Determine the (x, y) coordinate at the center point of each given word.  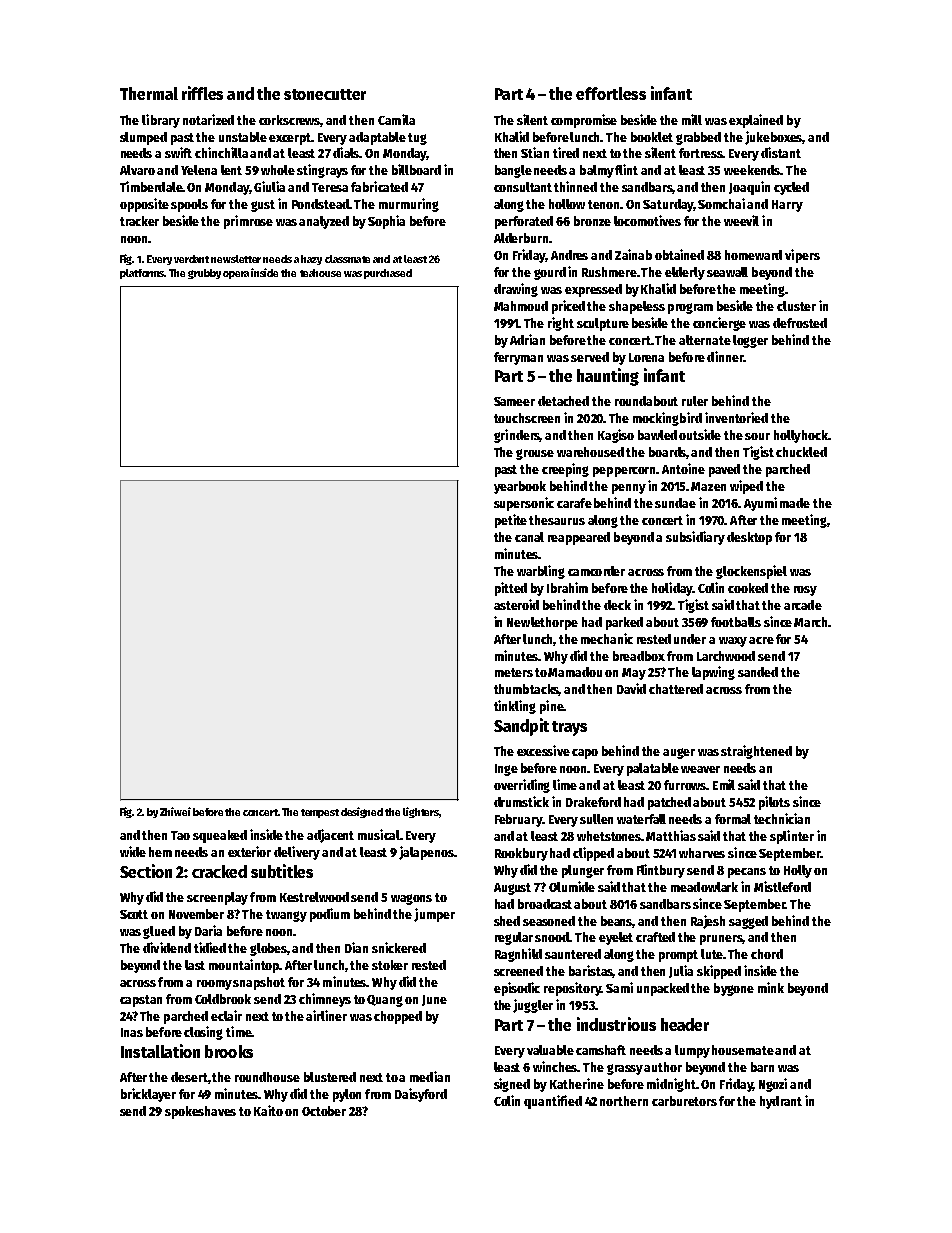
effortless (611, 93)
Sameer (514, 401)
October (324, 1111)
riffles (202, 93)
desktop (749, 538)
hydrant (781, 1102)
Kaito (268, 1110)
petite (511, 521)
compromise (584, 121)
